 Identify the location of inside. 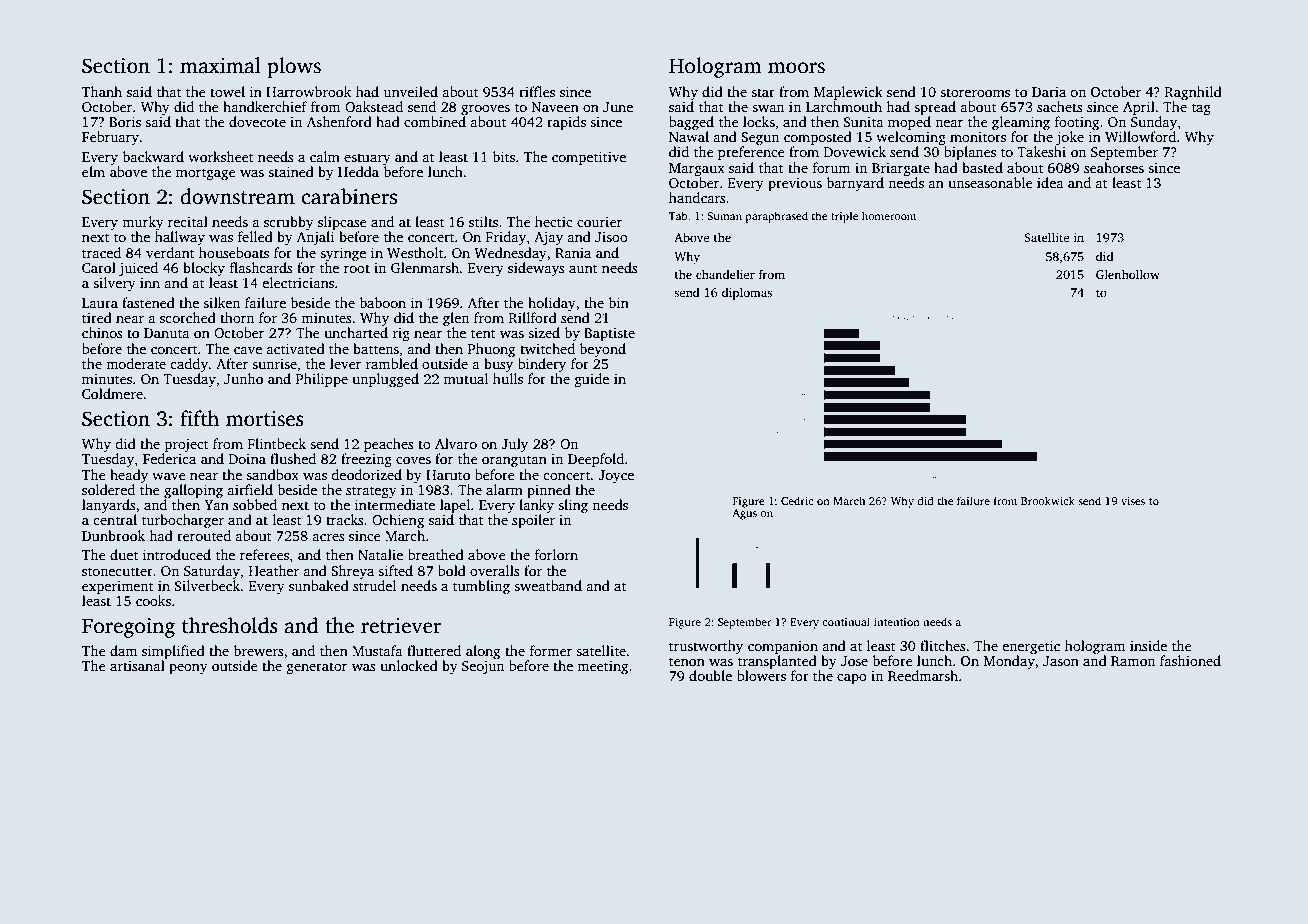
(1148, 645).
